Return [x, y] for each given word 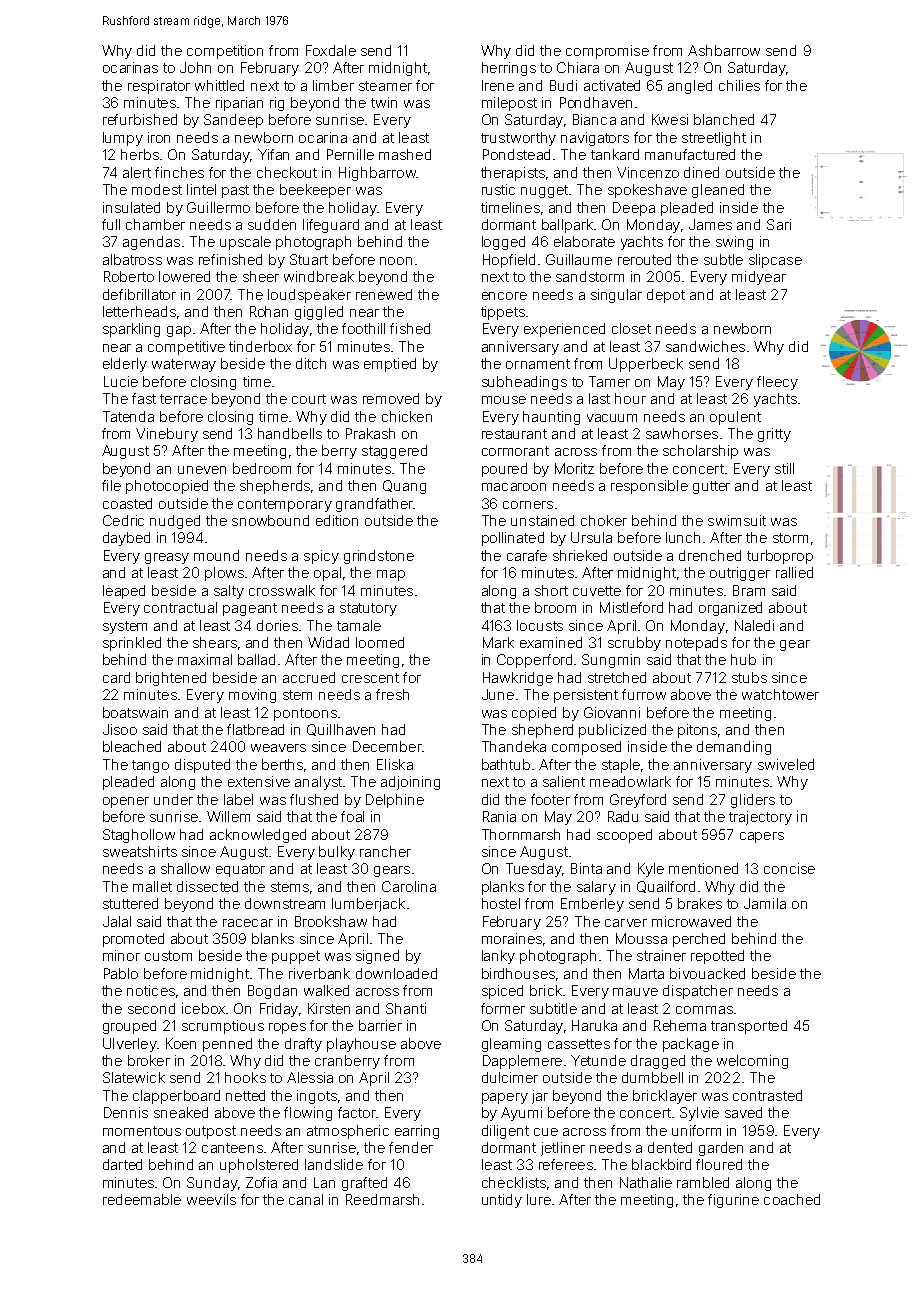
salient [564, 781]
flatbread [255, 729]
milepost [509, 104]
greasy [167, 558]
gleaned [718, 191]
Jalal [117, 921]
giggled [319, 313]
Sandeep [233, 121]
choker [604, 520]
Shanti [406, 1008]
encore [504, 296]
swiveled [786, 764]
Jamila [765, 903]
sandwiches [705, 346]
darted [122, 1164]
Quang [404, 487]
